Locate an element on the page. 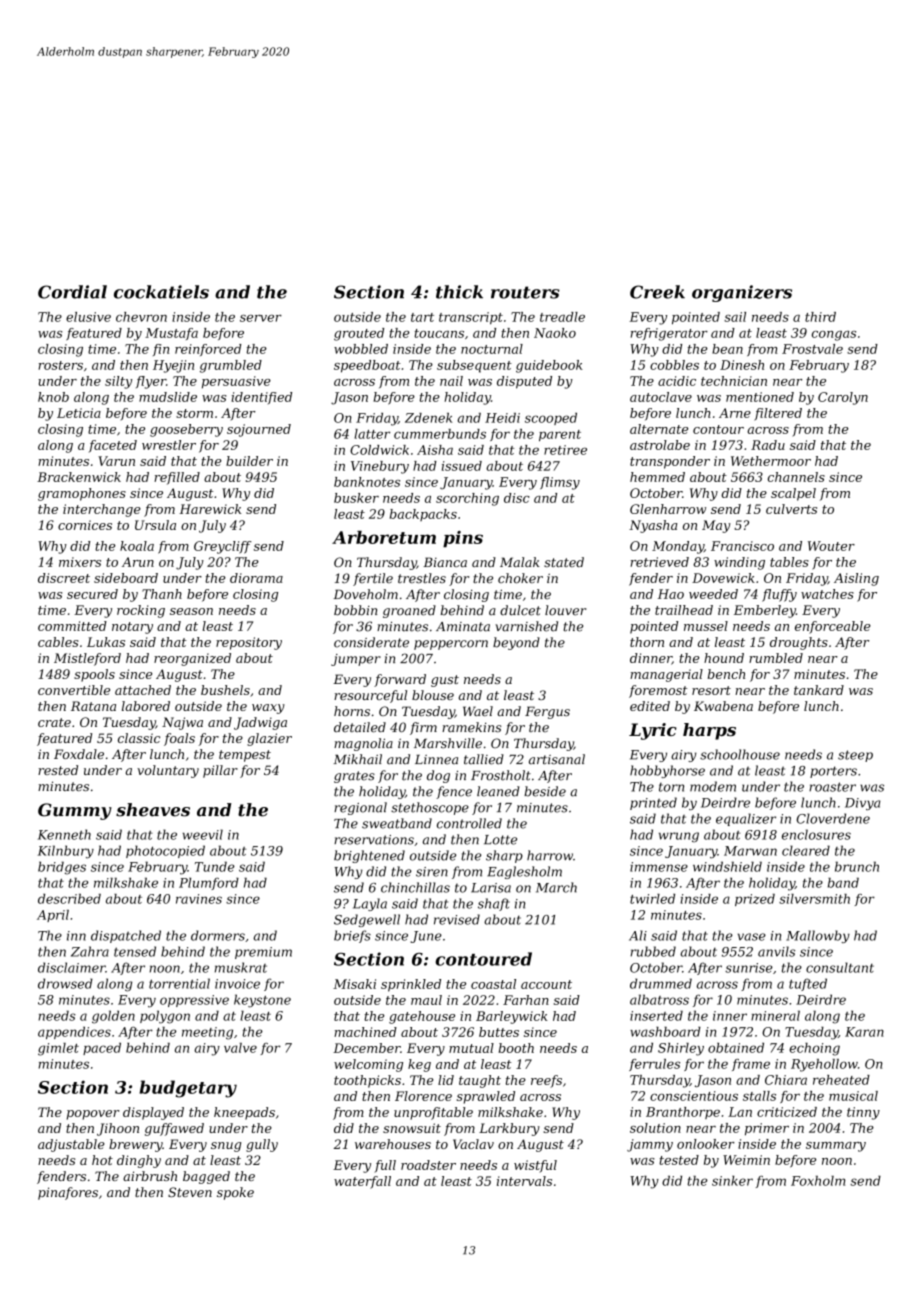  rested is located at coordinates (58, 770).
